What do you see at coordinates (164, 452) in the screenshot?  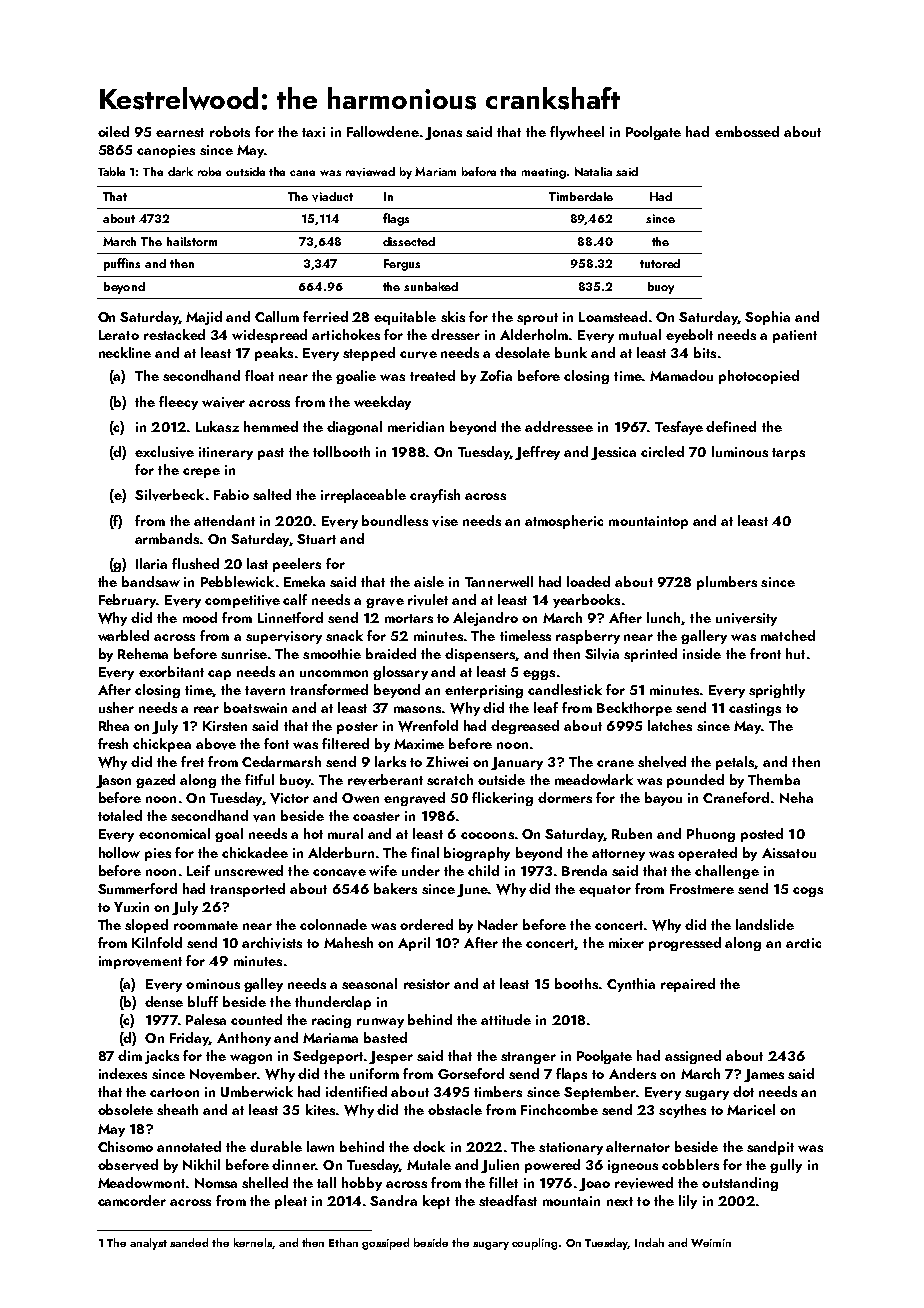 I see `exclusive` at bounding box center [164, 452].
